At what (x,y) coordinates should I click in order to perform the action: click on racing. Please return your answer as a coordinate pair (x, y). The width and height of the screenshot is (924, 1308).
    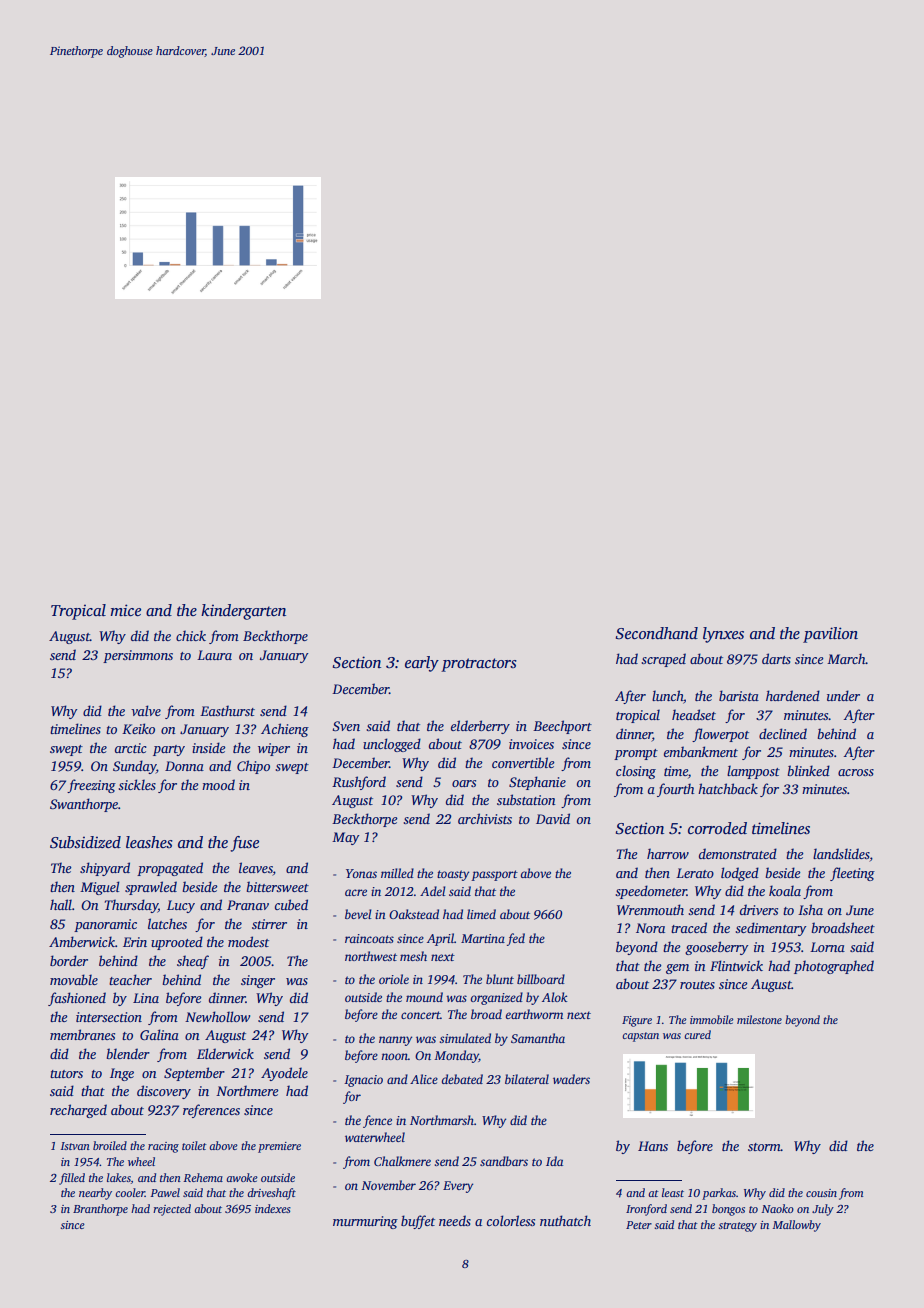
    Looking at the image, I should click on (163, 1147).
